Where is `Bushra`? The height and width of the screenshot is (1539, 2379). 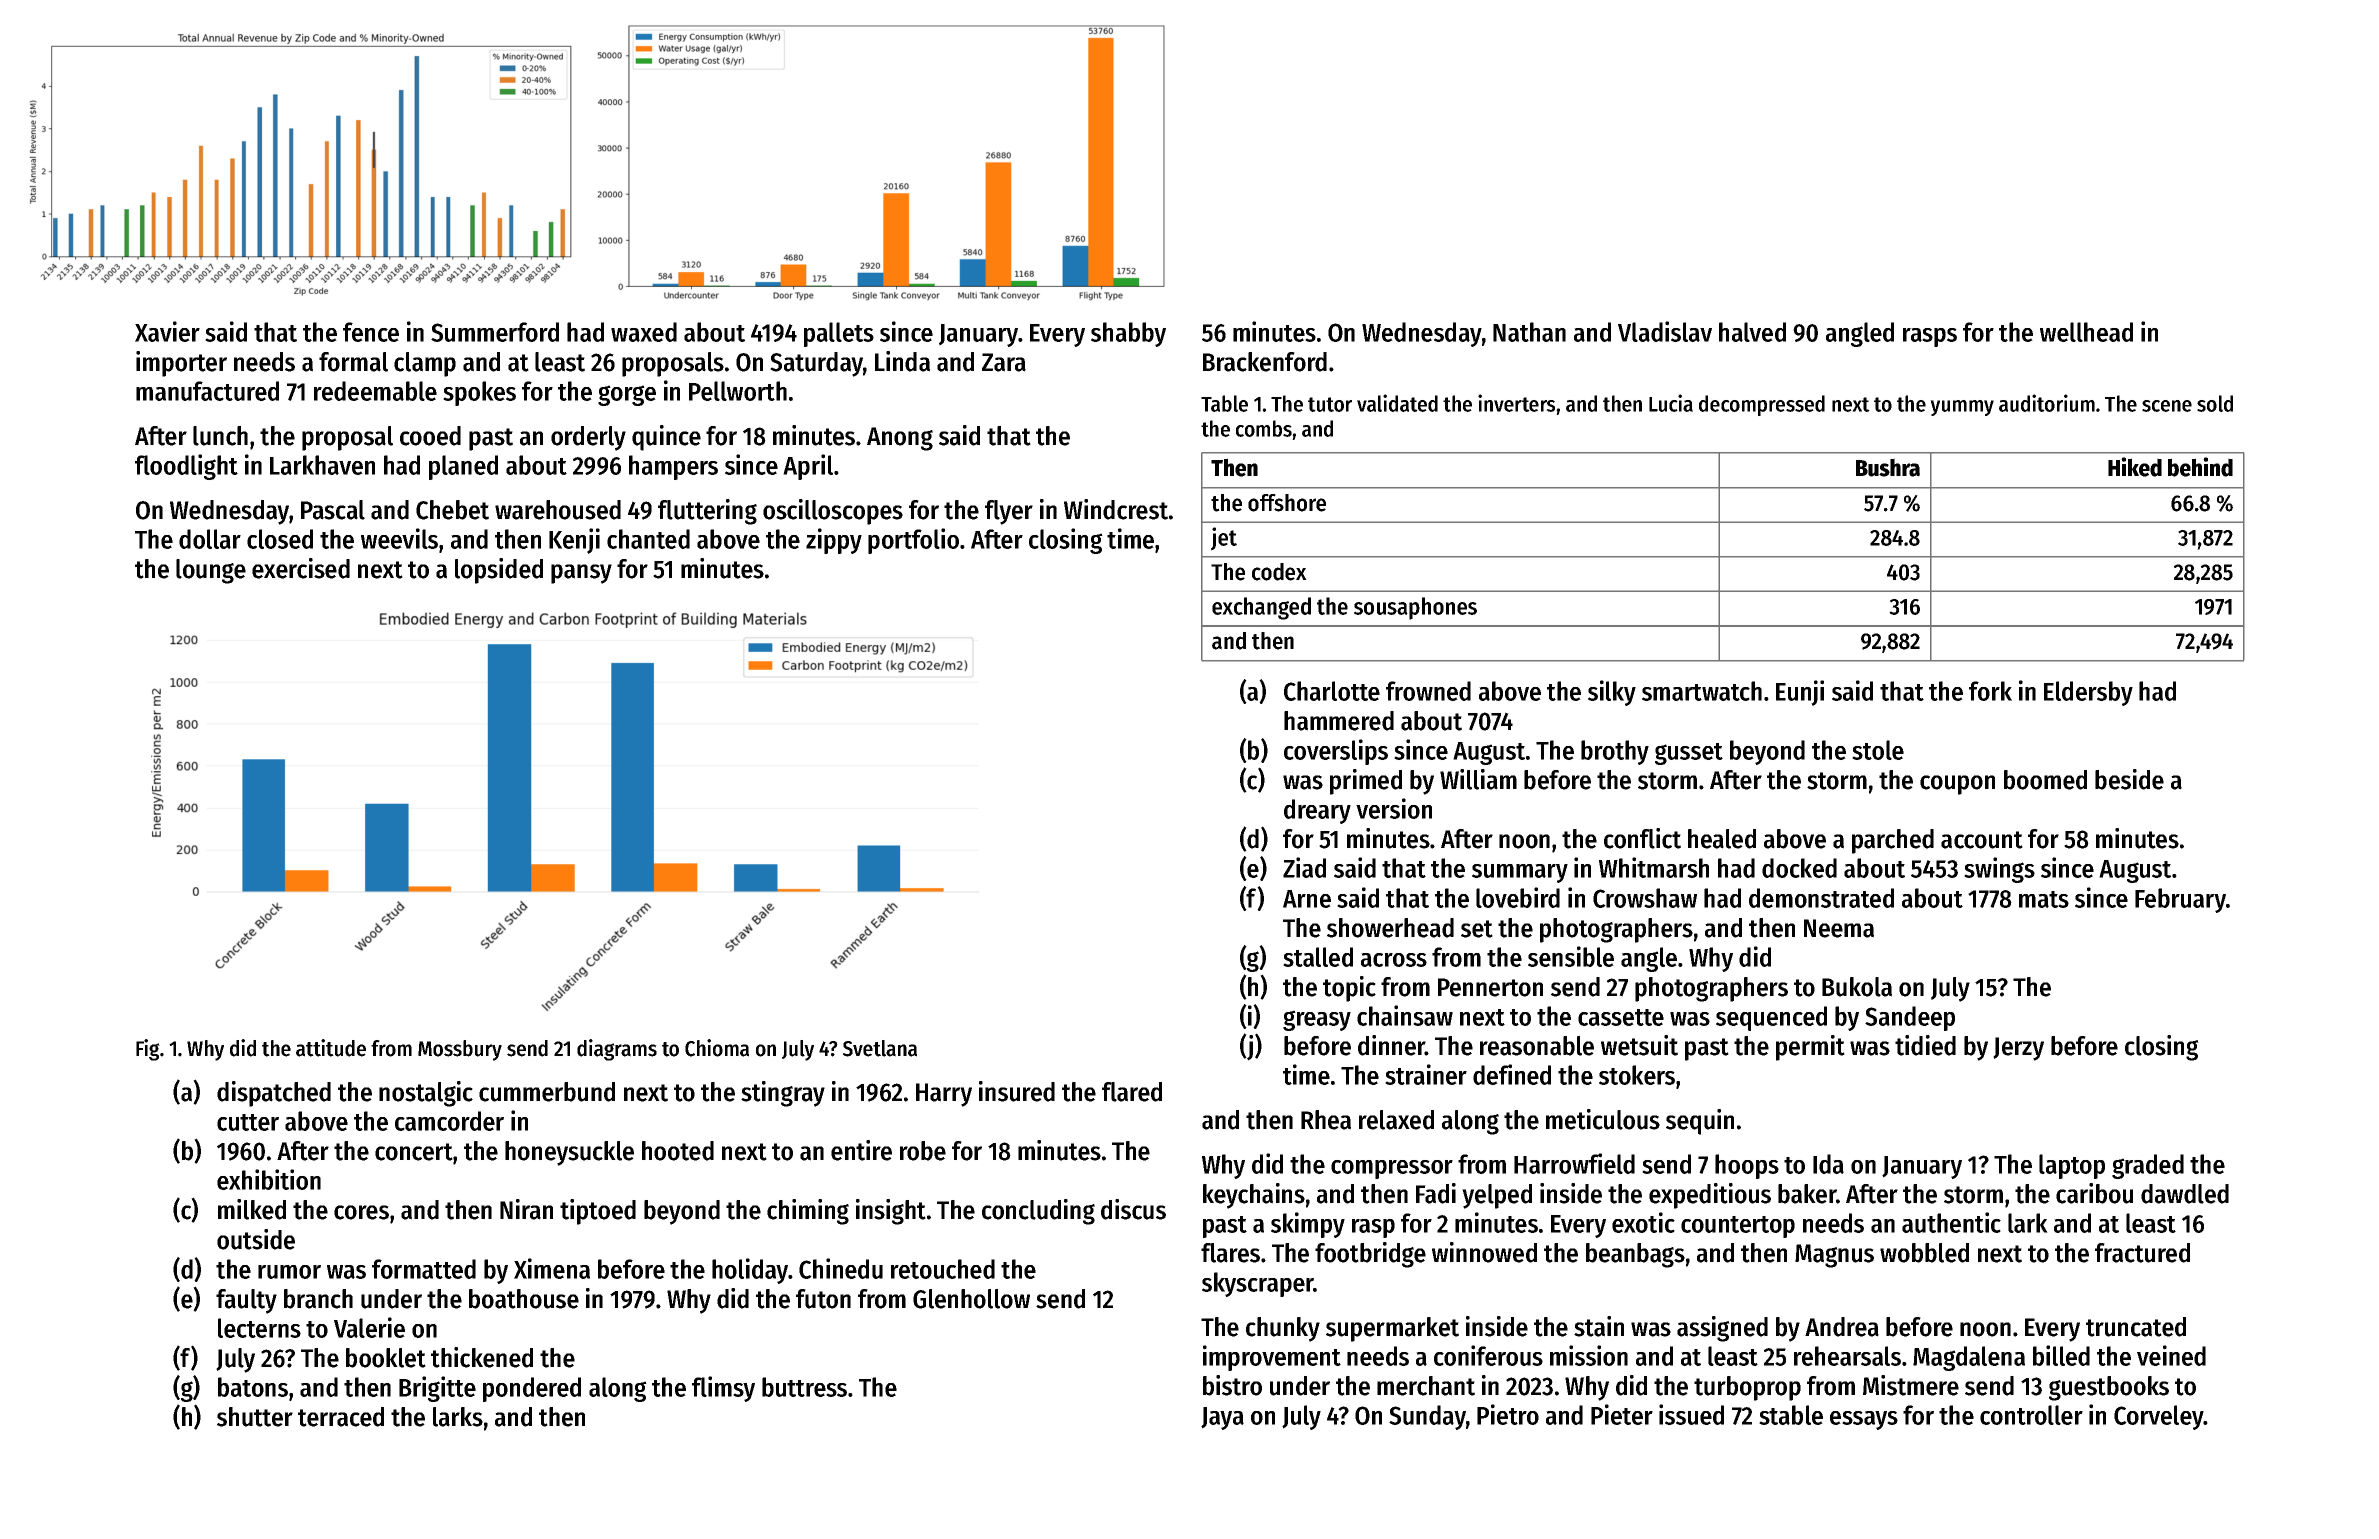
Bushra is located at coordinates (1888, 467).
